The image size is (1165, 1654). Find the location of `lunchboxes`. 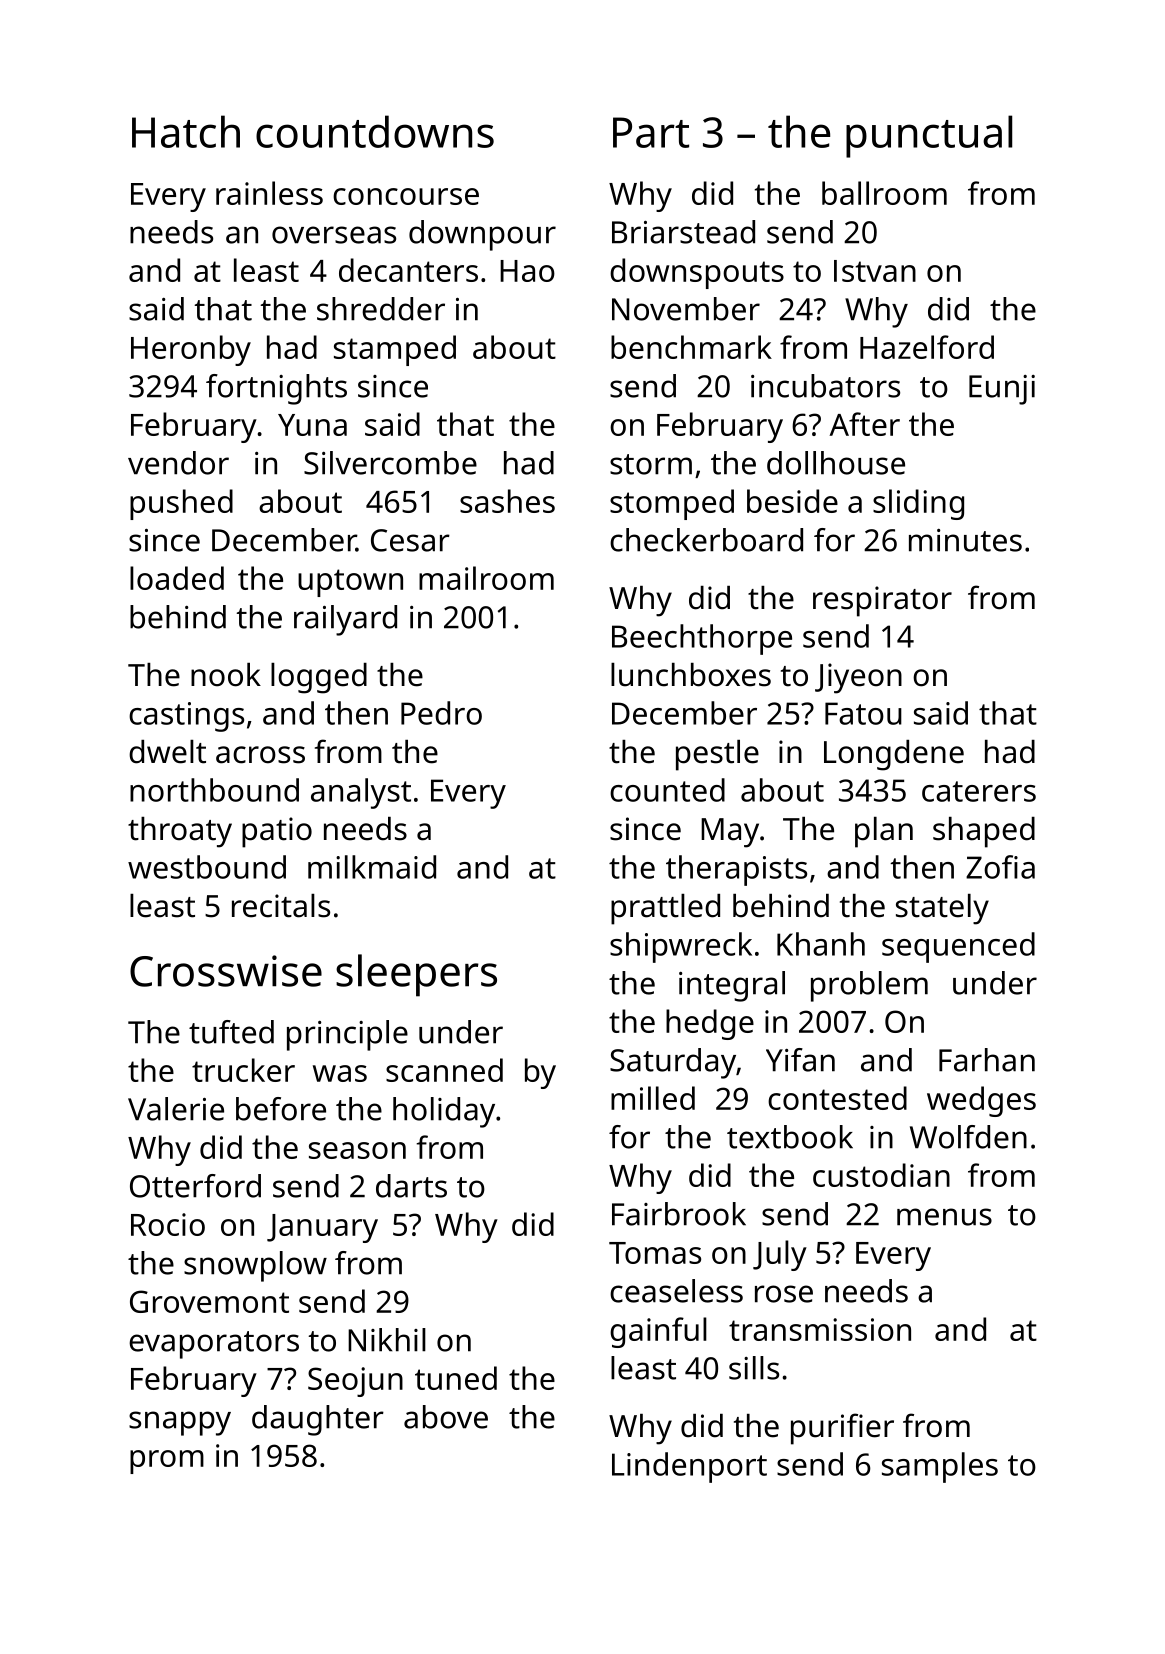

lunchboxes is located at coordinates (691, 675).
